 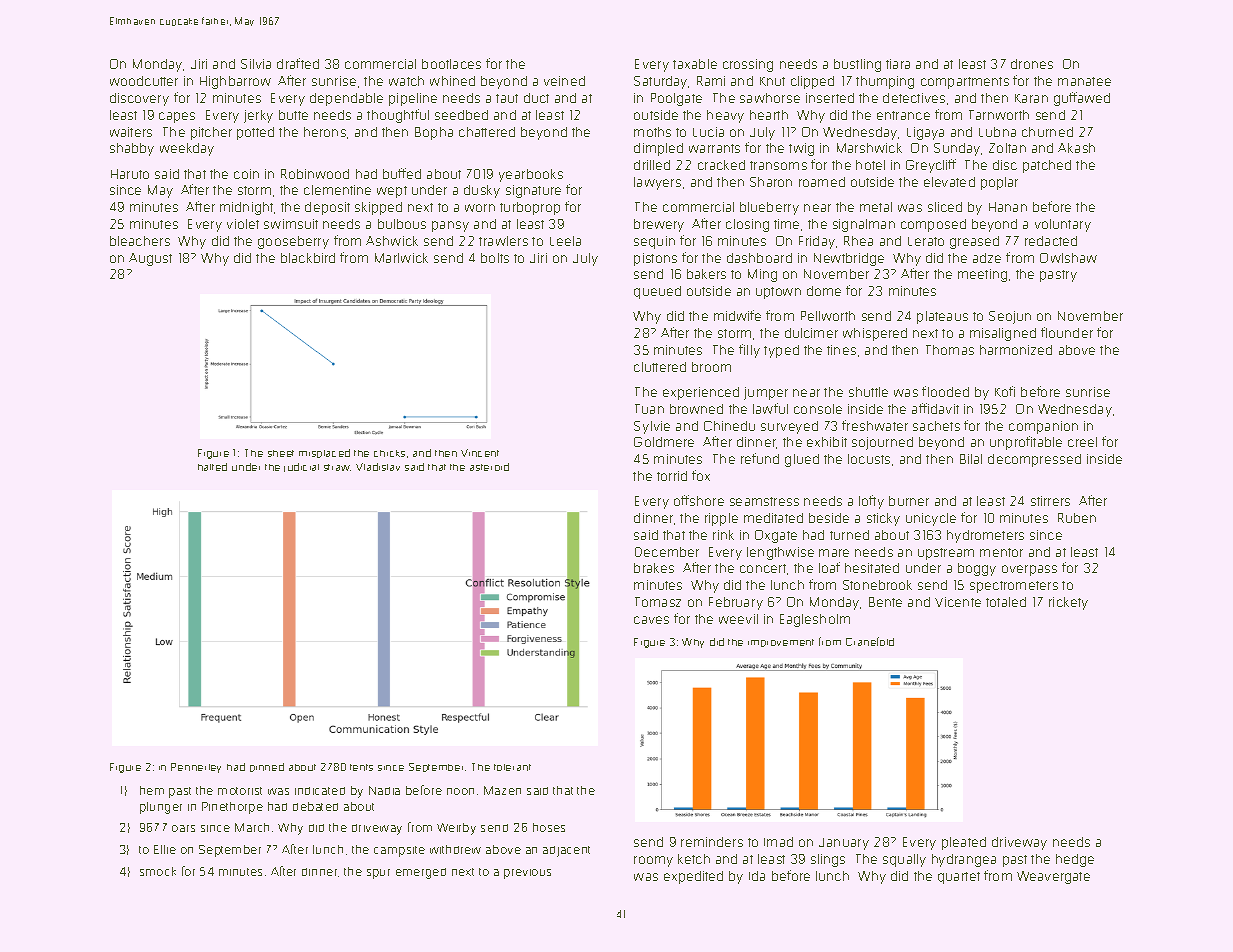 What do you see at coordinates (711, 367) in the screenshot?
I see `broom` at bounding box center [711, 367].
